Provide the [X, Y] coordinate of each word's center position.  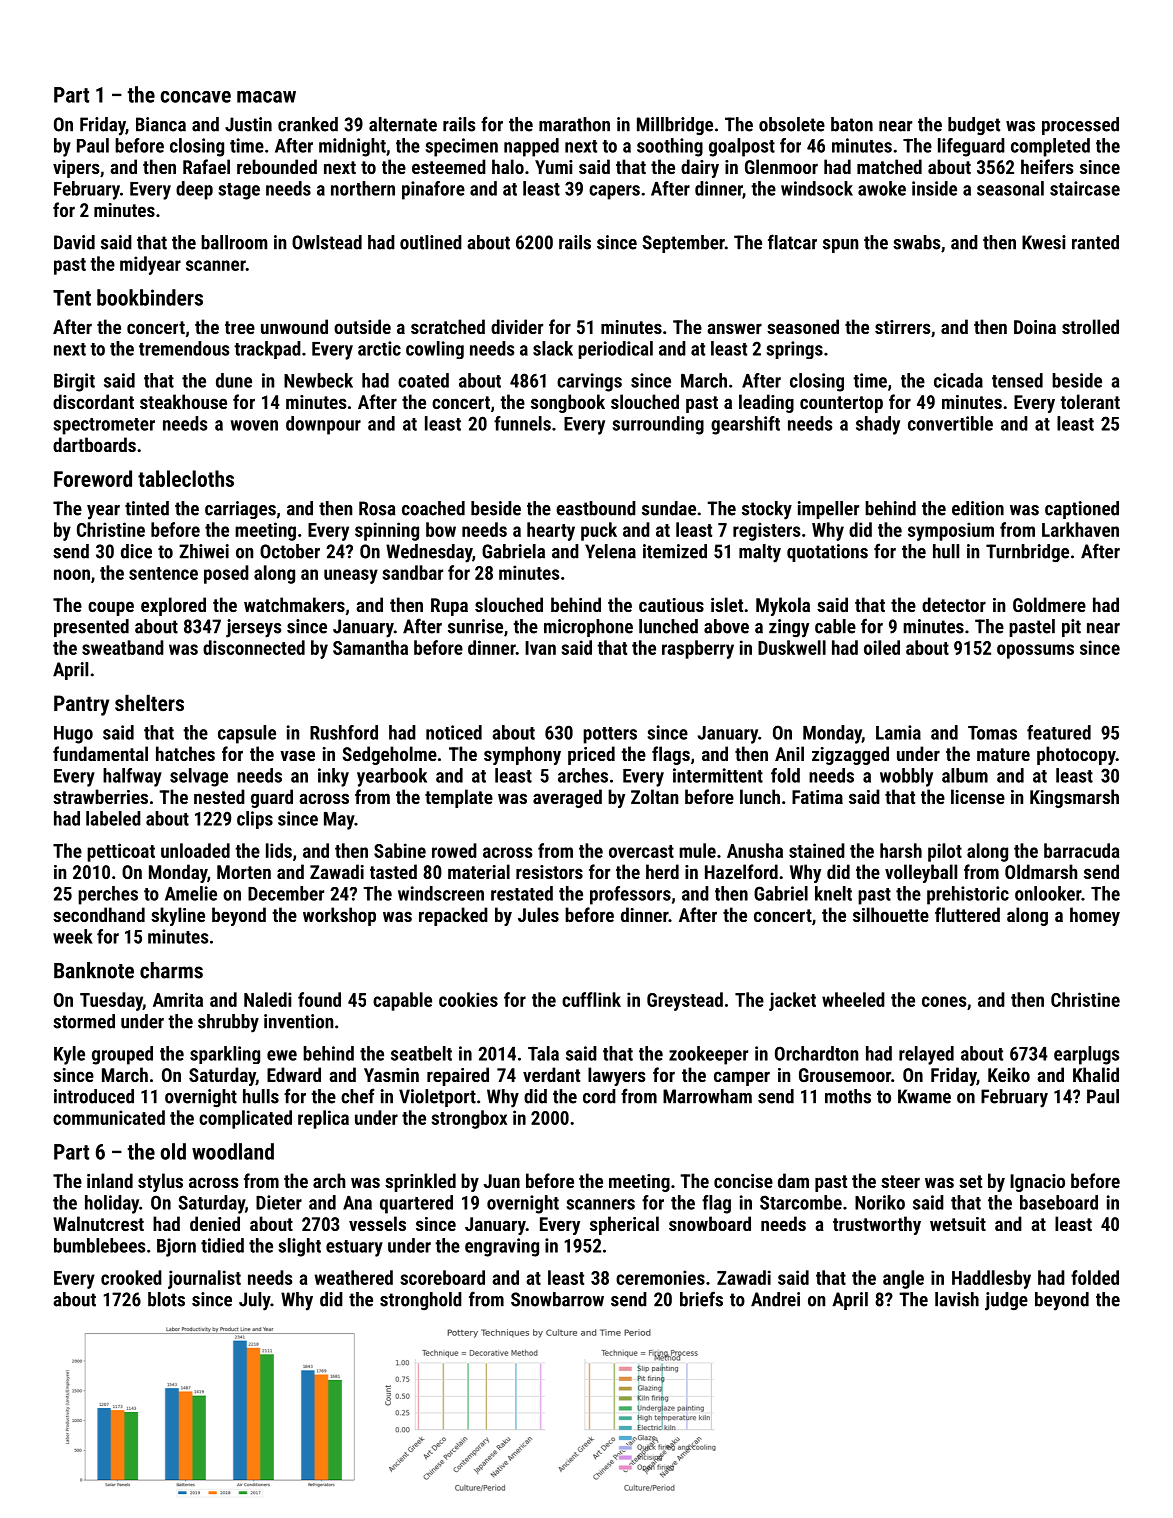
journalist [204, 1279]
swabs [917, 242]
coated [423, 380]
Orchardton [816, 1053]
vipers [76, 169]
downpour [323, 425]
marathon [574, 124]
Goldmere [1049, 604]
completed [1050, 147]
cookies [468, 999]
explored [173, 606]
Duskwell [792, 647]
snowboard [710, 1223]
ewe [282, 1055]
